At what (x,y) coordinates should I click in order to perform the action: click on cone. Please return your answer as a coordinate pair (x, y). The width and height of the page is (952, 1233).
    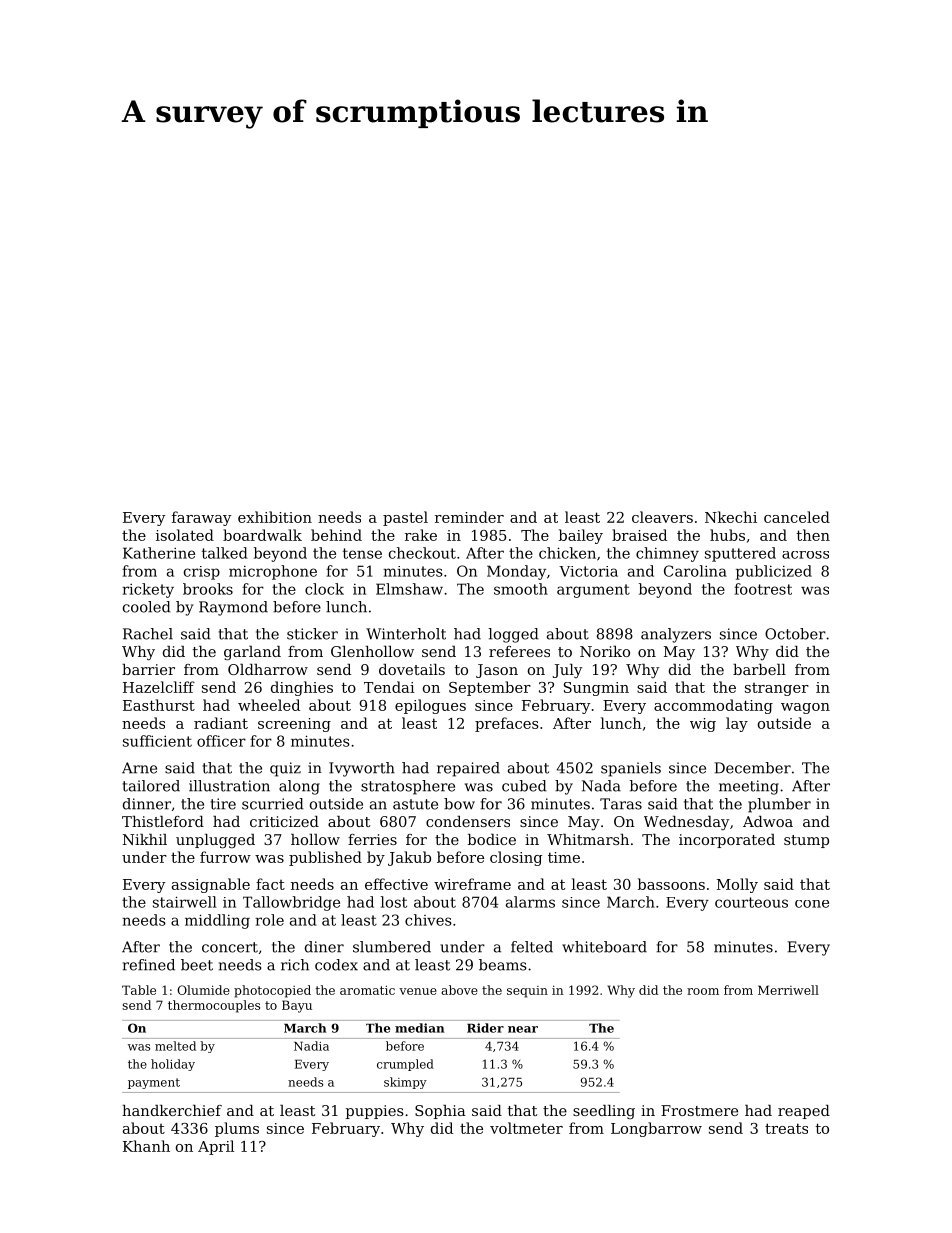
    Looking at the image, I should click on (812, 904).
